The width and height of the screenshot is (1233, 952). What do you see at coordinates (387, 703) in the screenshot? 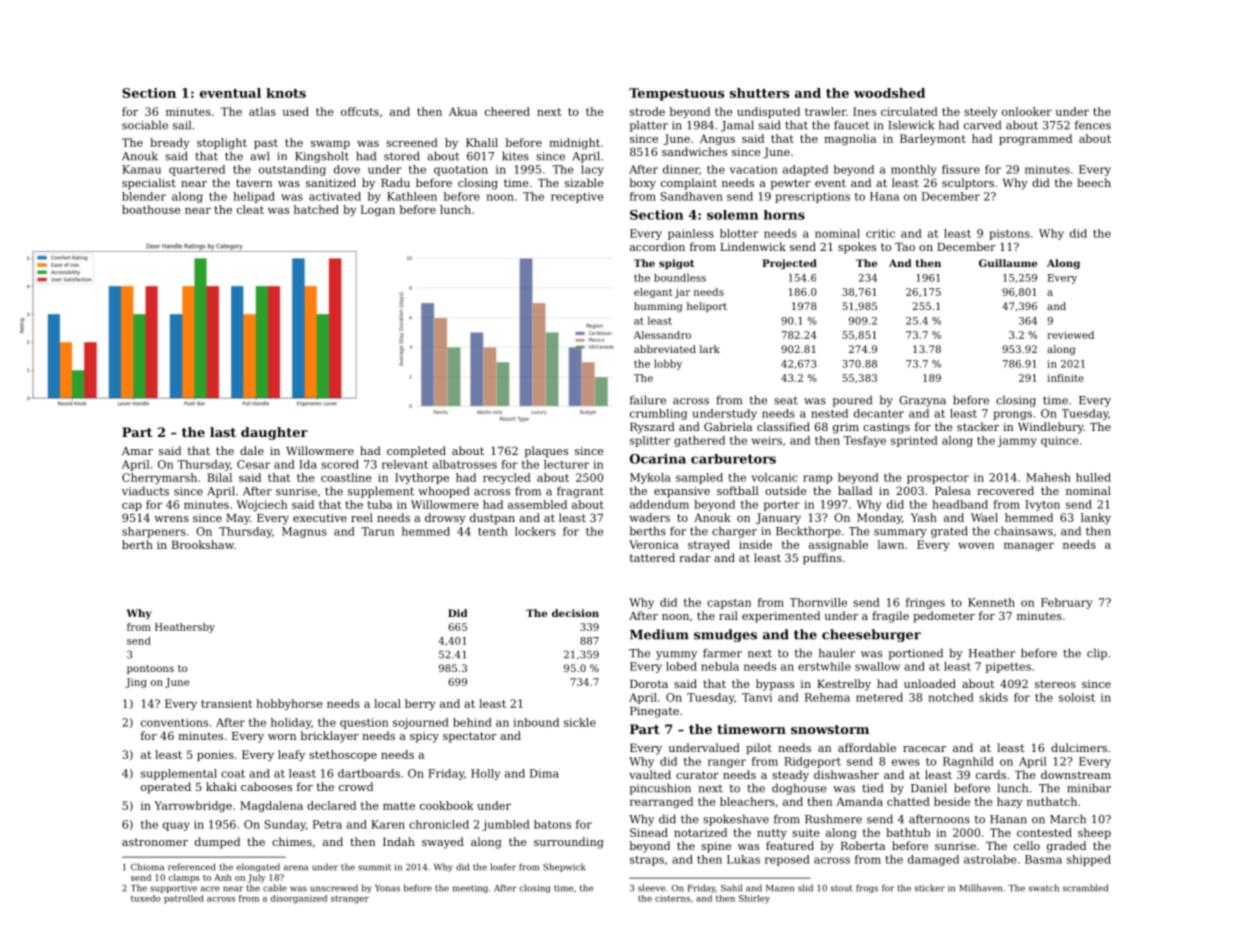
I see `local` at bounding box center [387, 703].
